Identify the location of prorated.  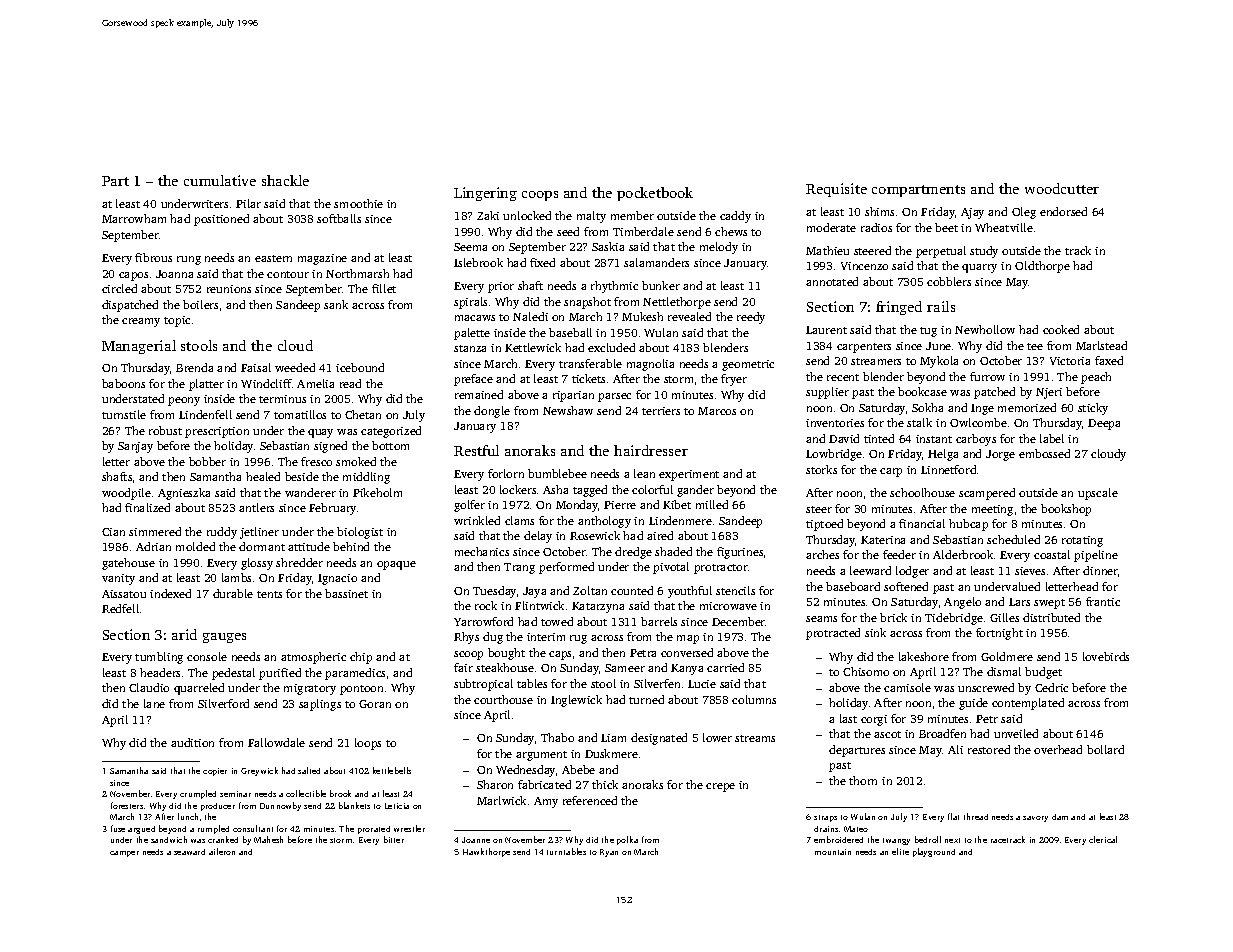
(374, 830).
